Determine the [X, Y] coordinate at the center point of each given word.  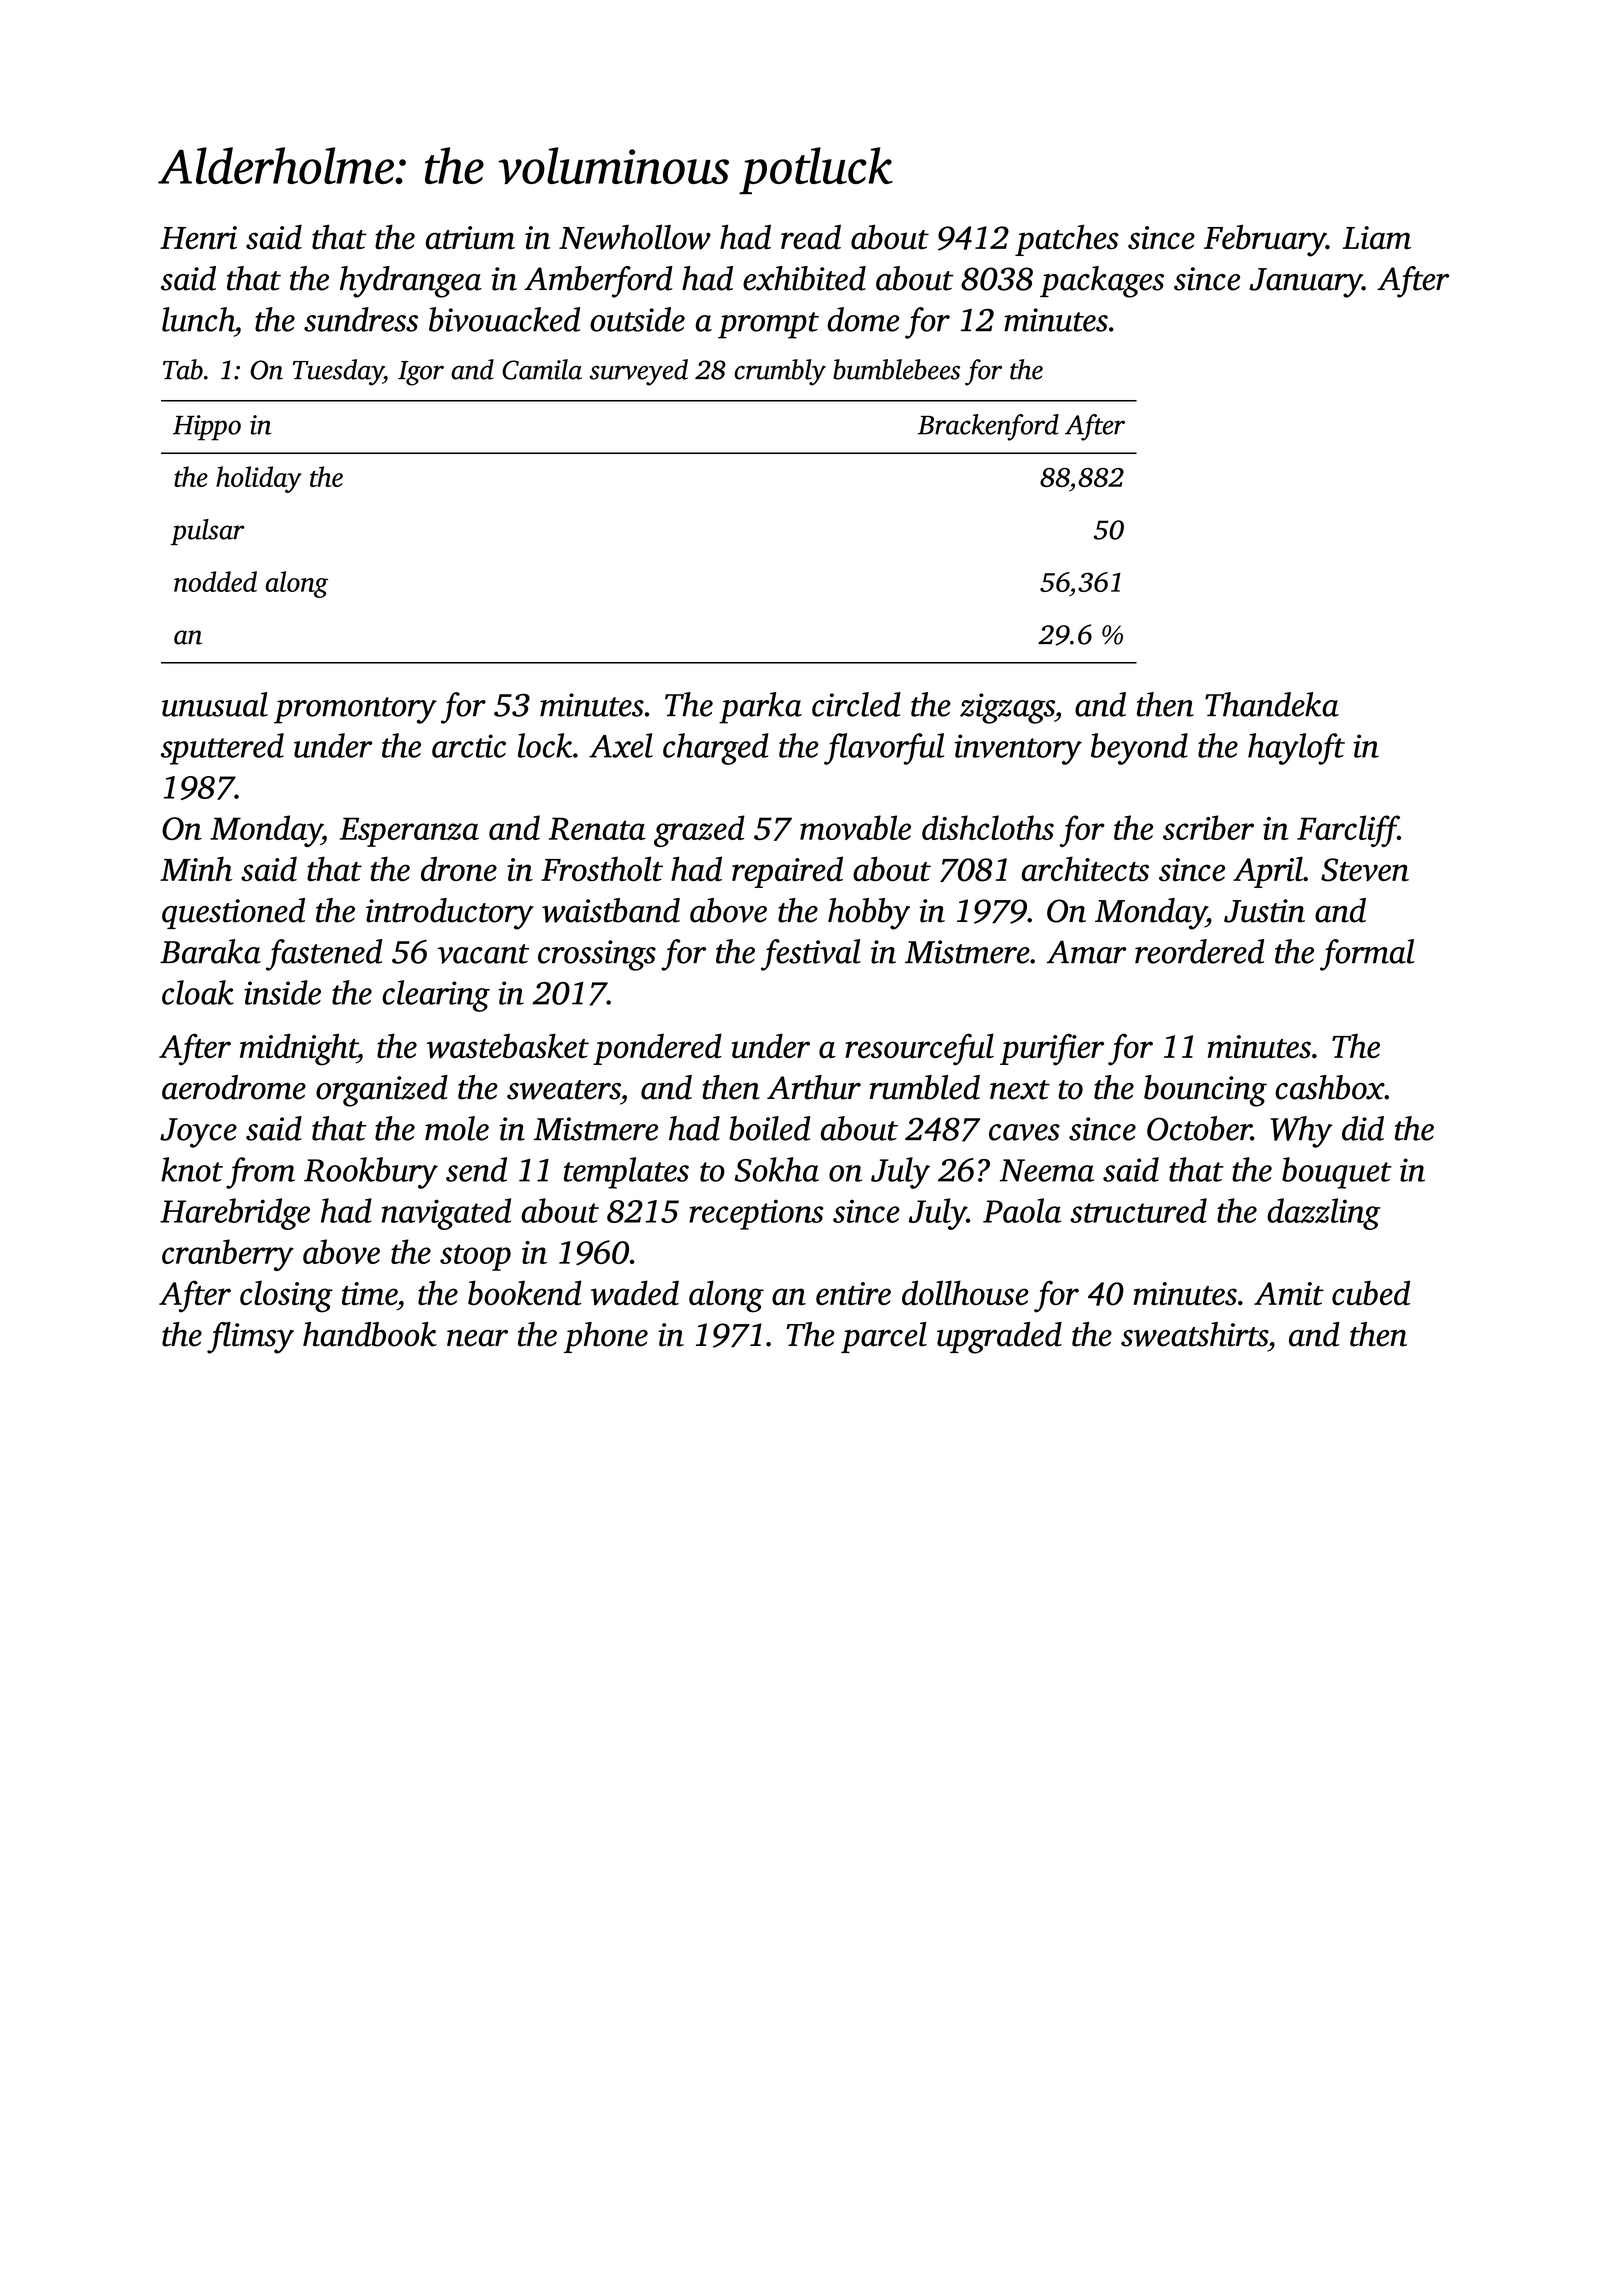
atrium [470, 238]
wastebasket [508, 1046]
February [1265, 241]
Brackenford [988, 427]
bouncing [1205, 1091]
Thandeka [1272, 704]
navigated [446, 1214]
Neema [1047, 1170]
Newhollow [635, 237]
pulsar [208, 532]
